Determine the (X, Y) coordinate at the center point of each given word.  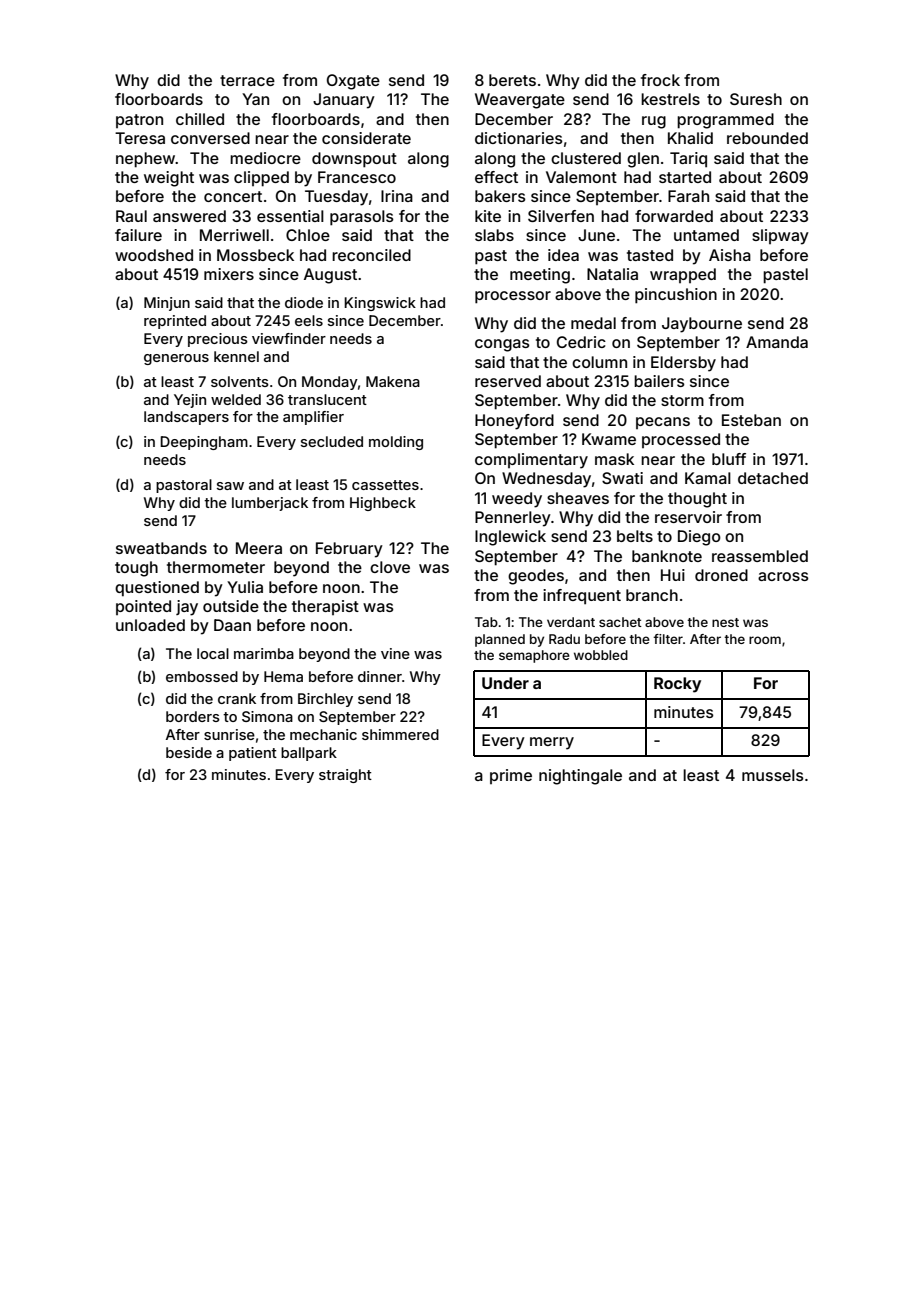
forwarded (674, 216)
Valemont (581, 177)
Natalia (612, 274)
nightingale (580, 777)
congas (502, 345)
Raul (131, 216)
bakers (500, 196)
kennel (236, 356)
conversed (210, 138)
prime (511, 776)
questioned (157, 589)
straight (345, 776)
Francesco (357, 177)
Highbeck (383, 504)
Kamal (708, 478)
